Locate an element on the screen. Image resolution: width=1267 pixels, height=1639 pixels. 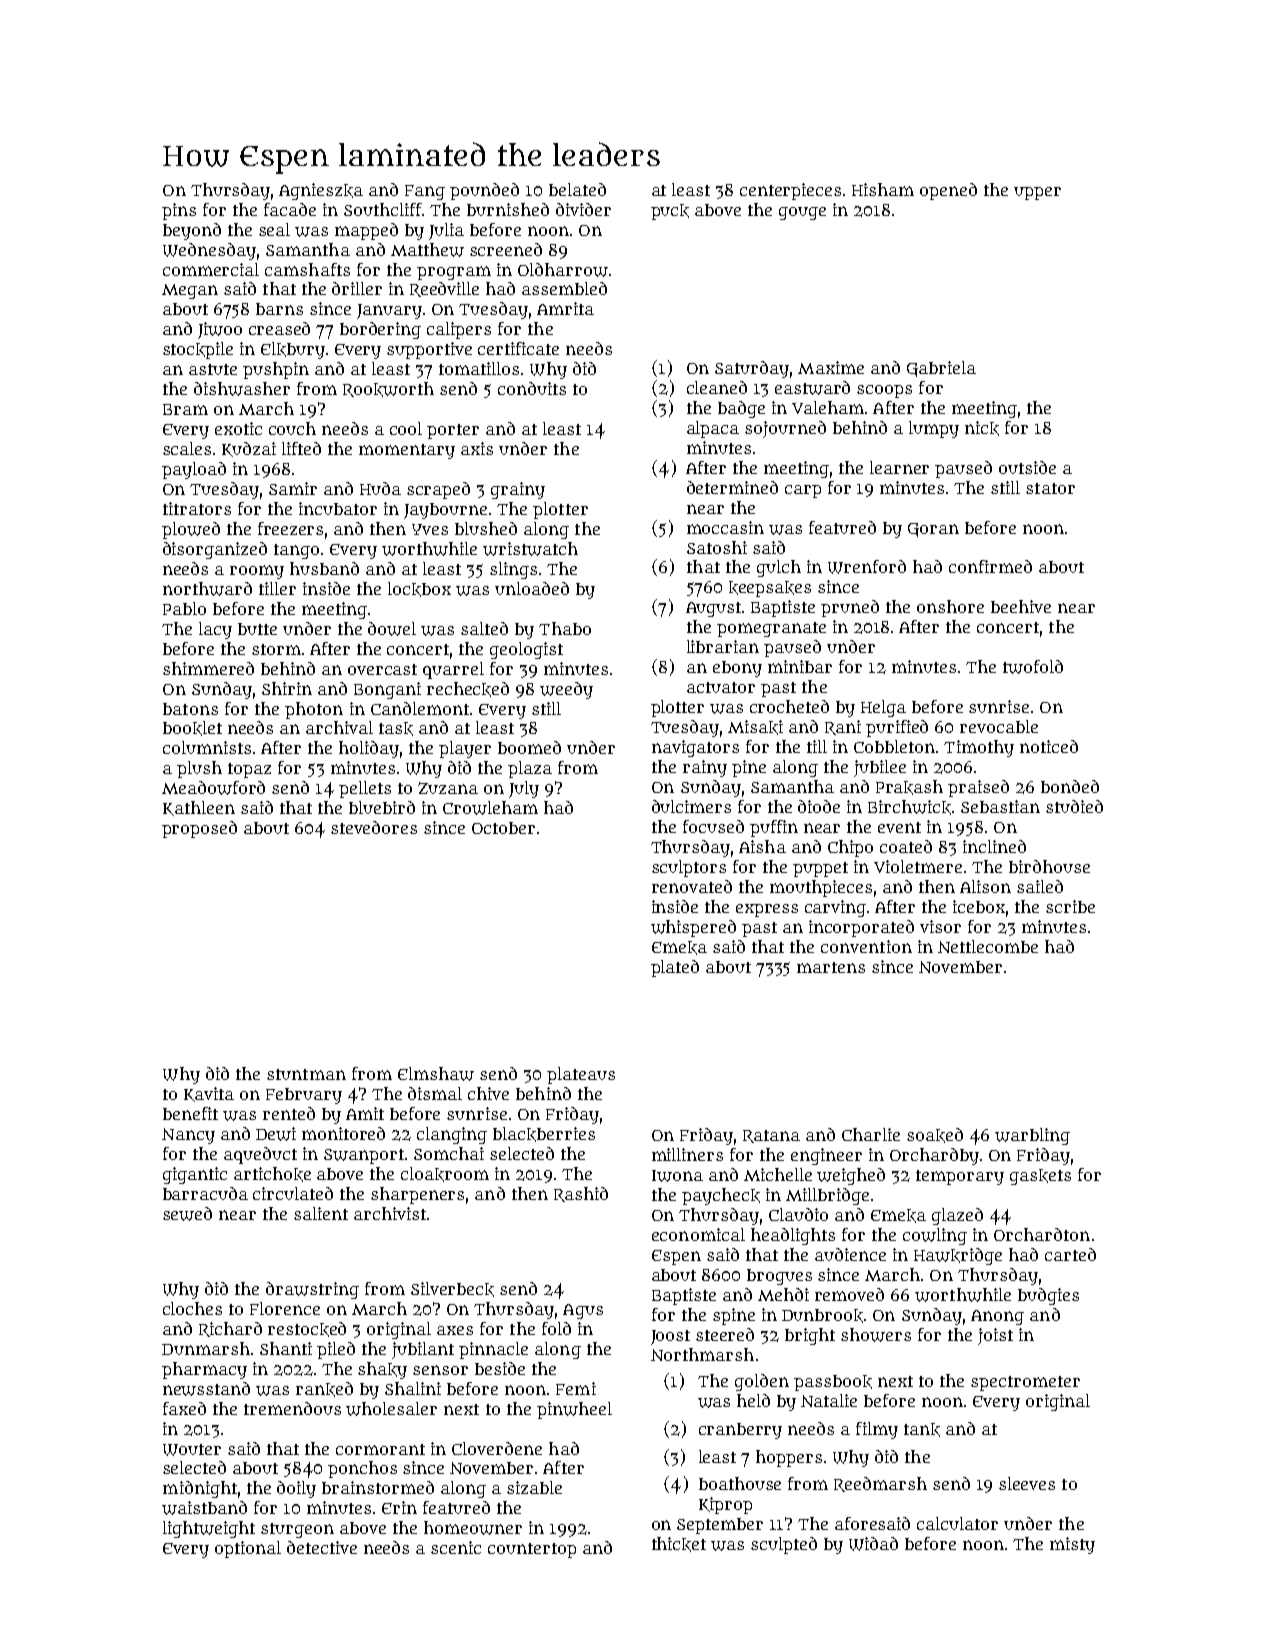
newsstand is located at coordinates (206, 1389).
